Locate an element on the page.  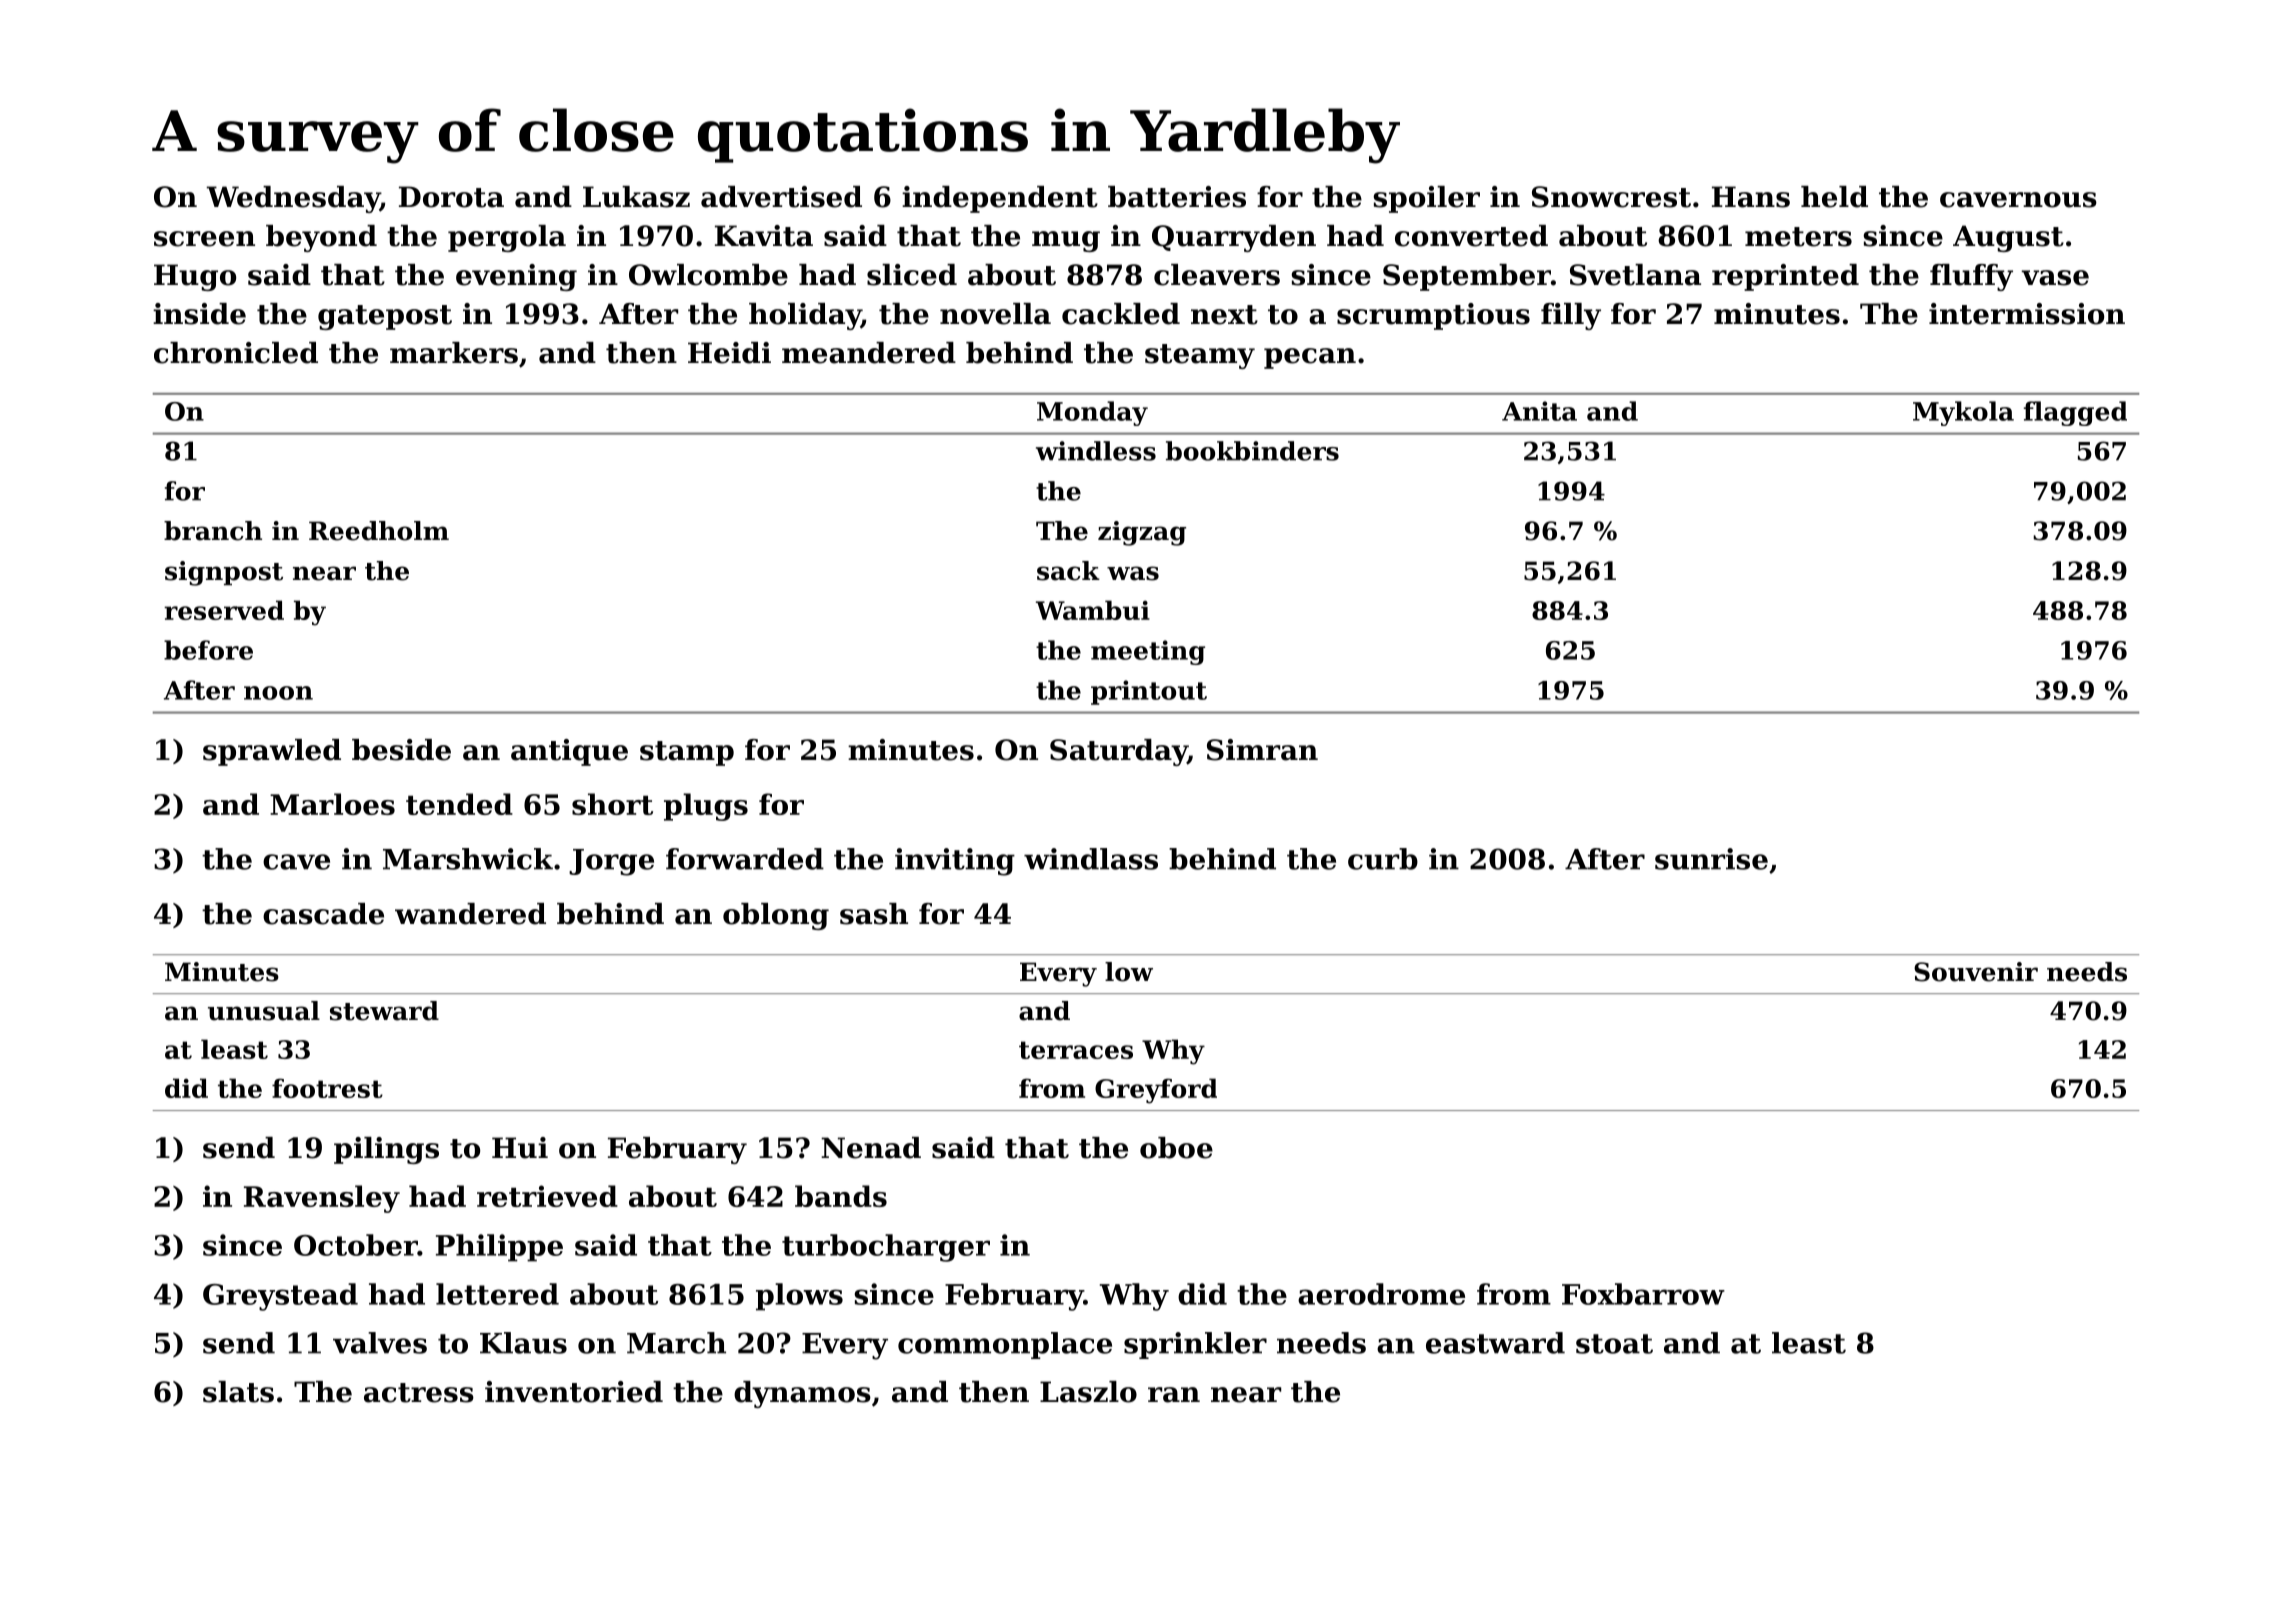
Hans is located at coordinates (1751, 197).
